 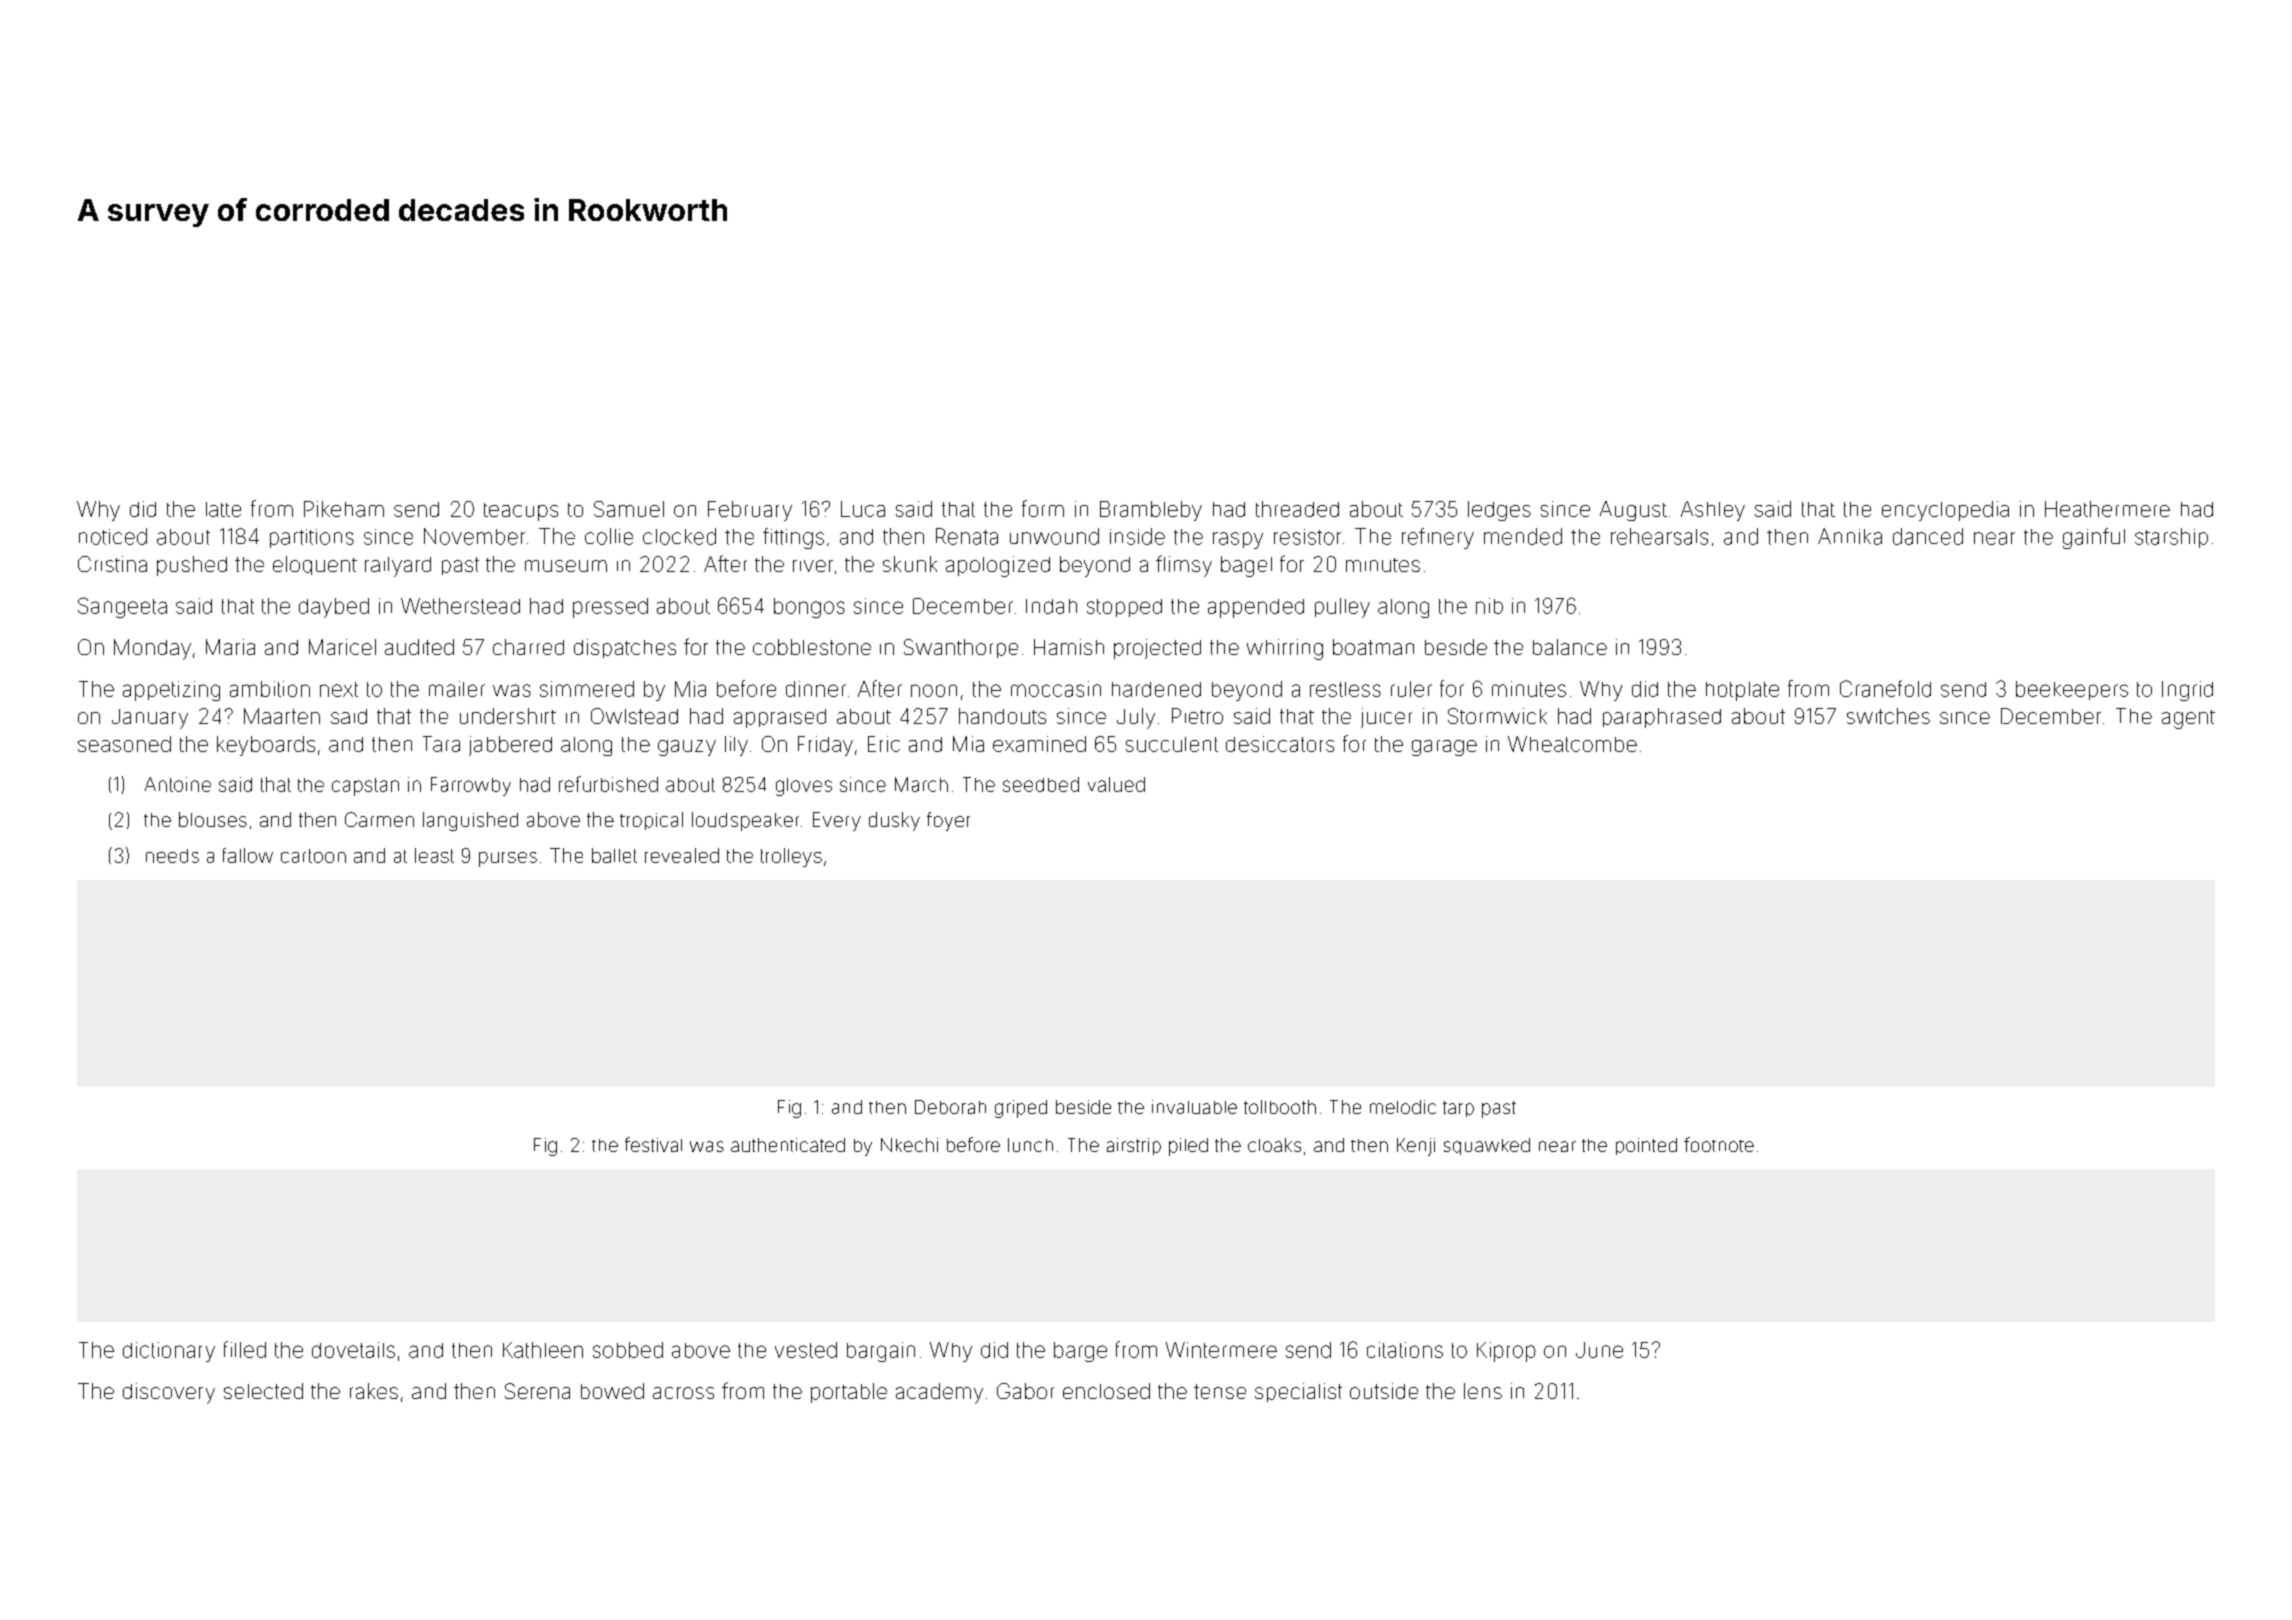 I want to click on simmered, so click(x=587, y=689).
